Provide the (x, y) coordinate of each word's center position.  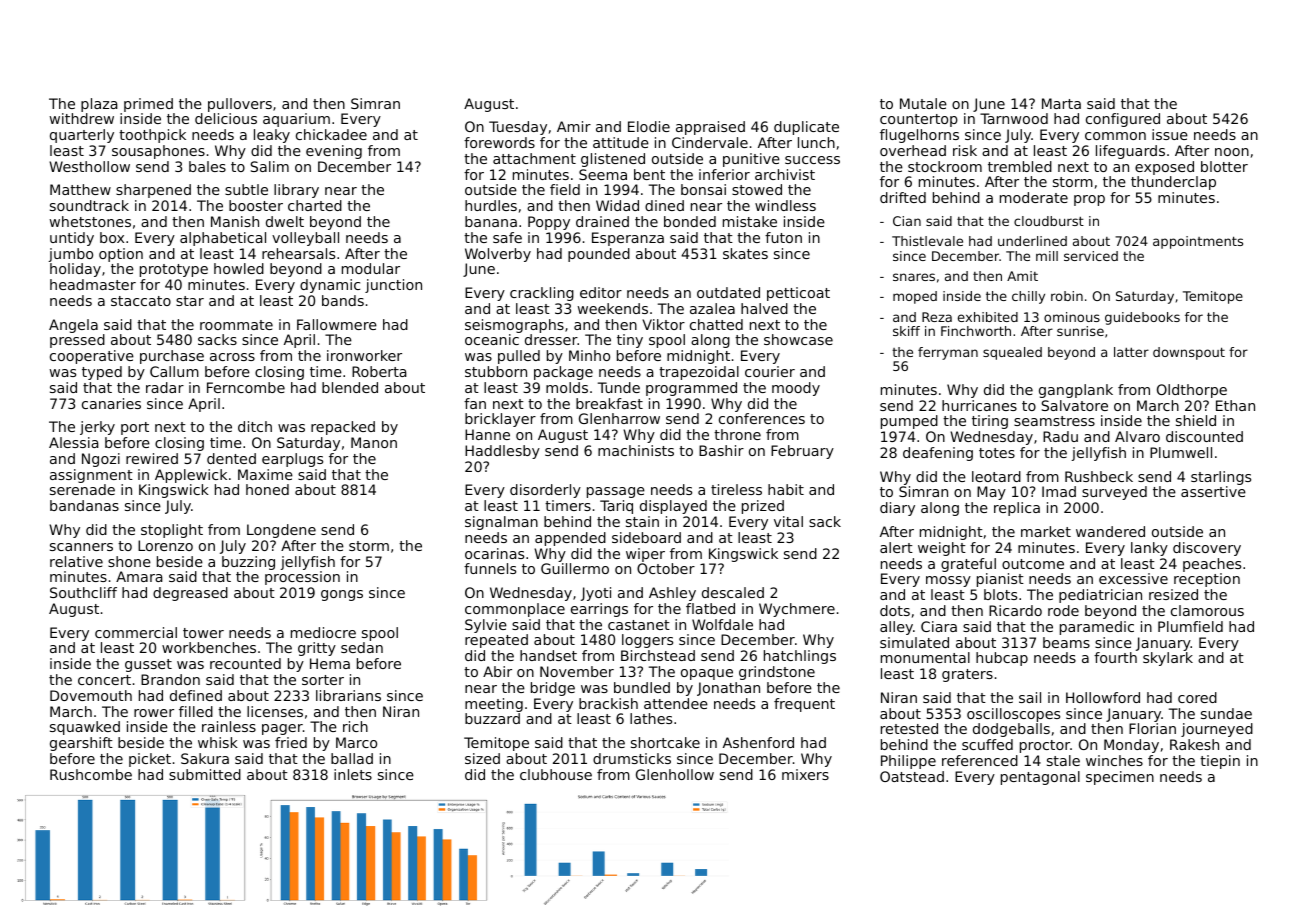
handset (548, 655)
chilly (1028, 297)
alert (896, 547)
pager (282, 729)
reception (1207, 580)
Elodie (649, 126)
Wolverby (498, 255)
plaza (99, 105)
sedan (362, 647)
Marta (1061, 103)
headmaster (93, 284)
